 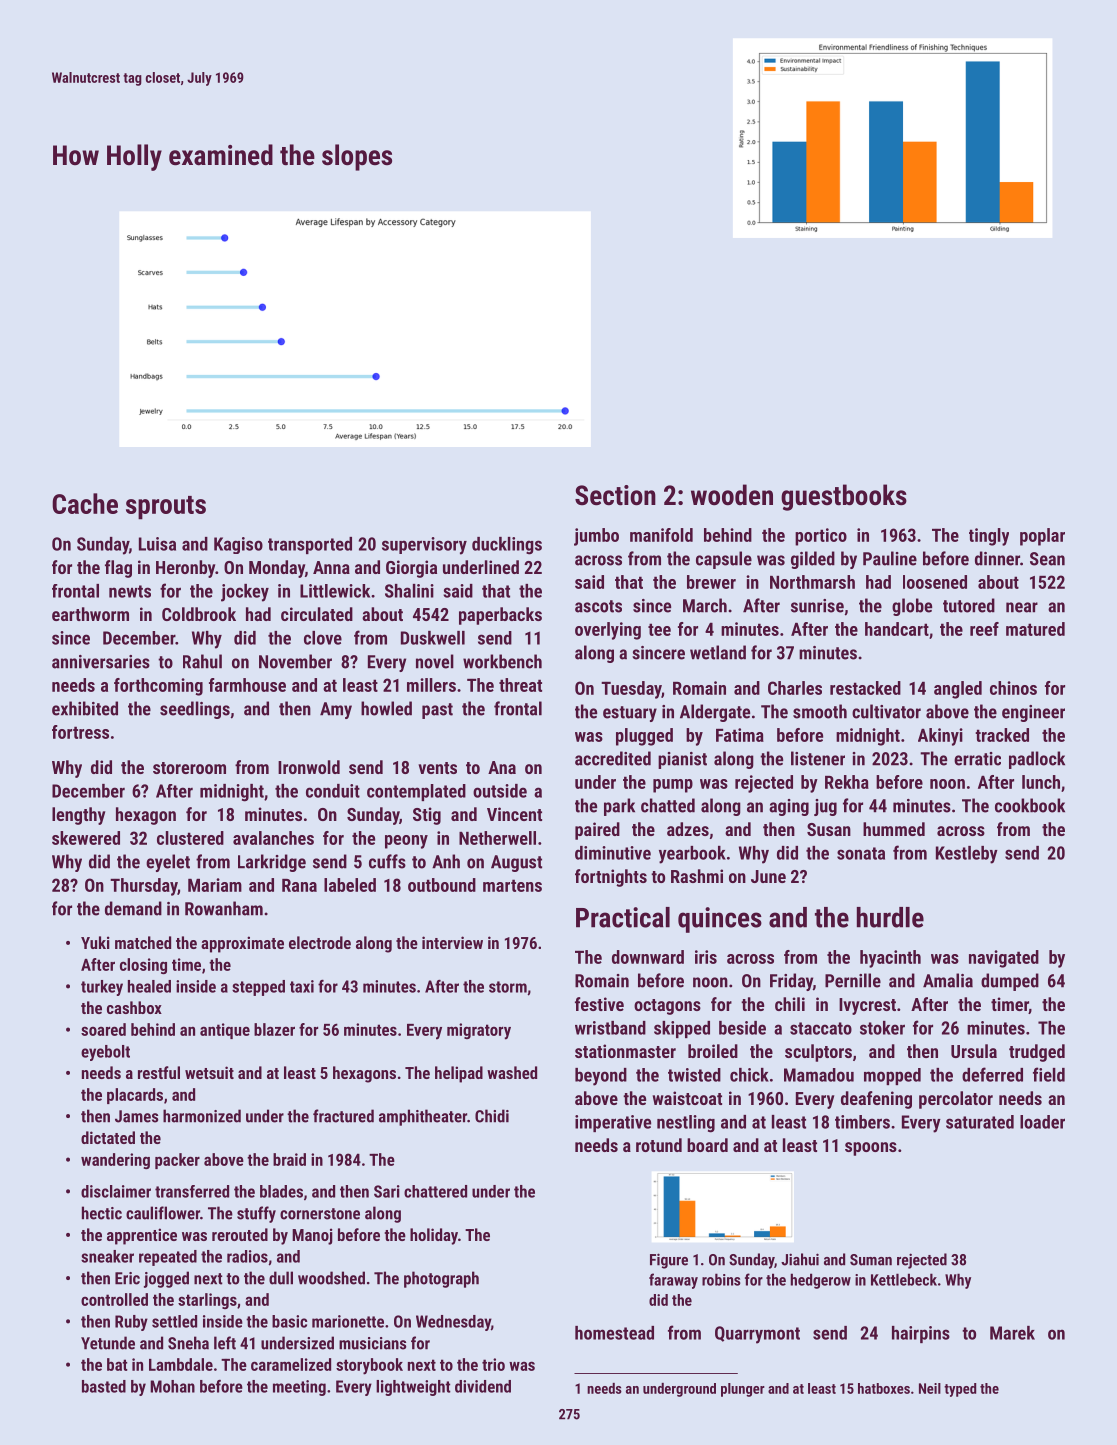 What do you see at coordinates (90, 614) in the screenshot?
I see `earthworm` at bounding box center [90, 614].
